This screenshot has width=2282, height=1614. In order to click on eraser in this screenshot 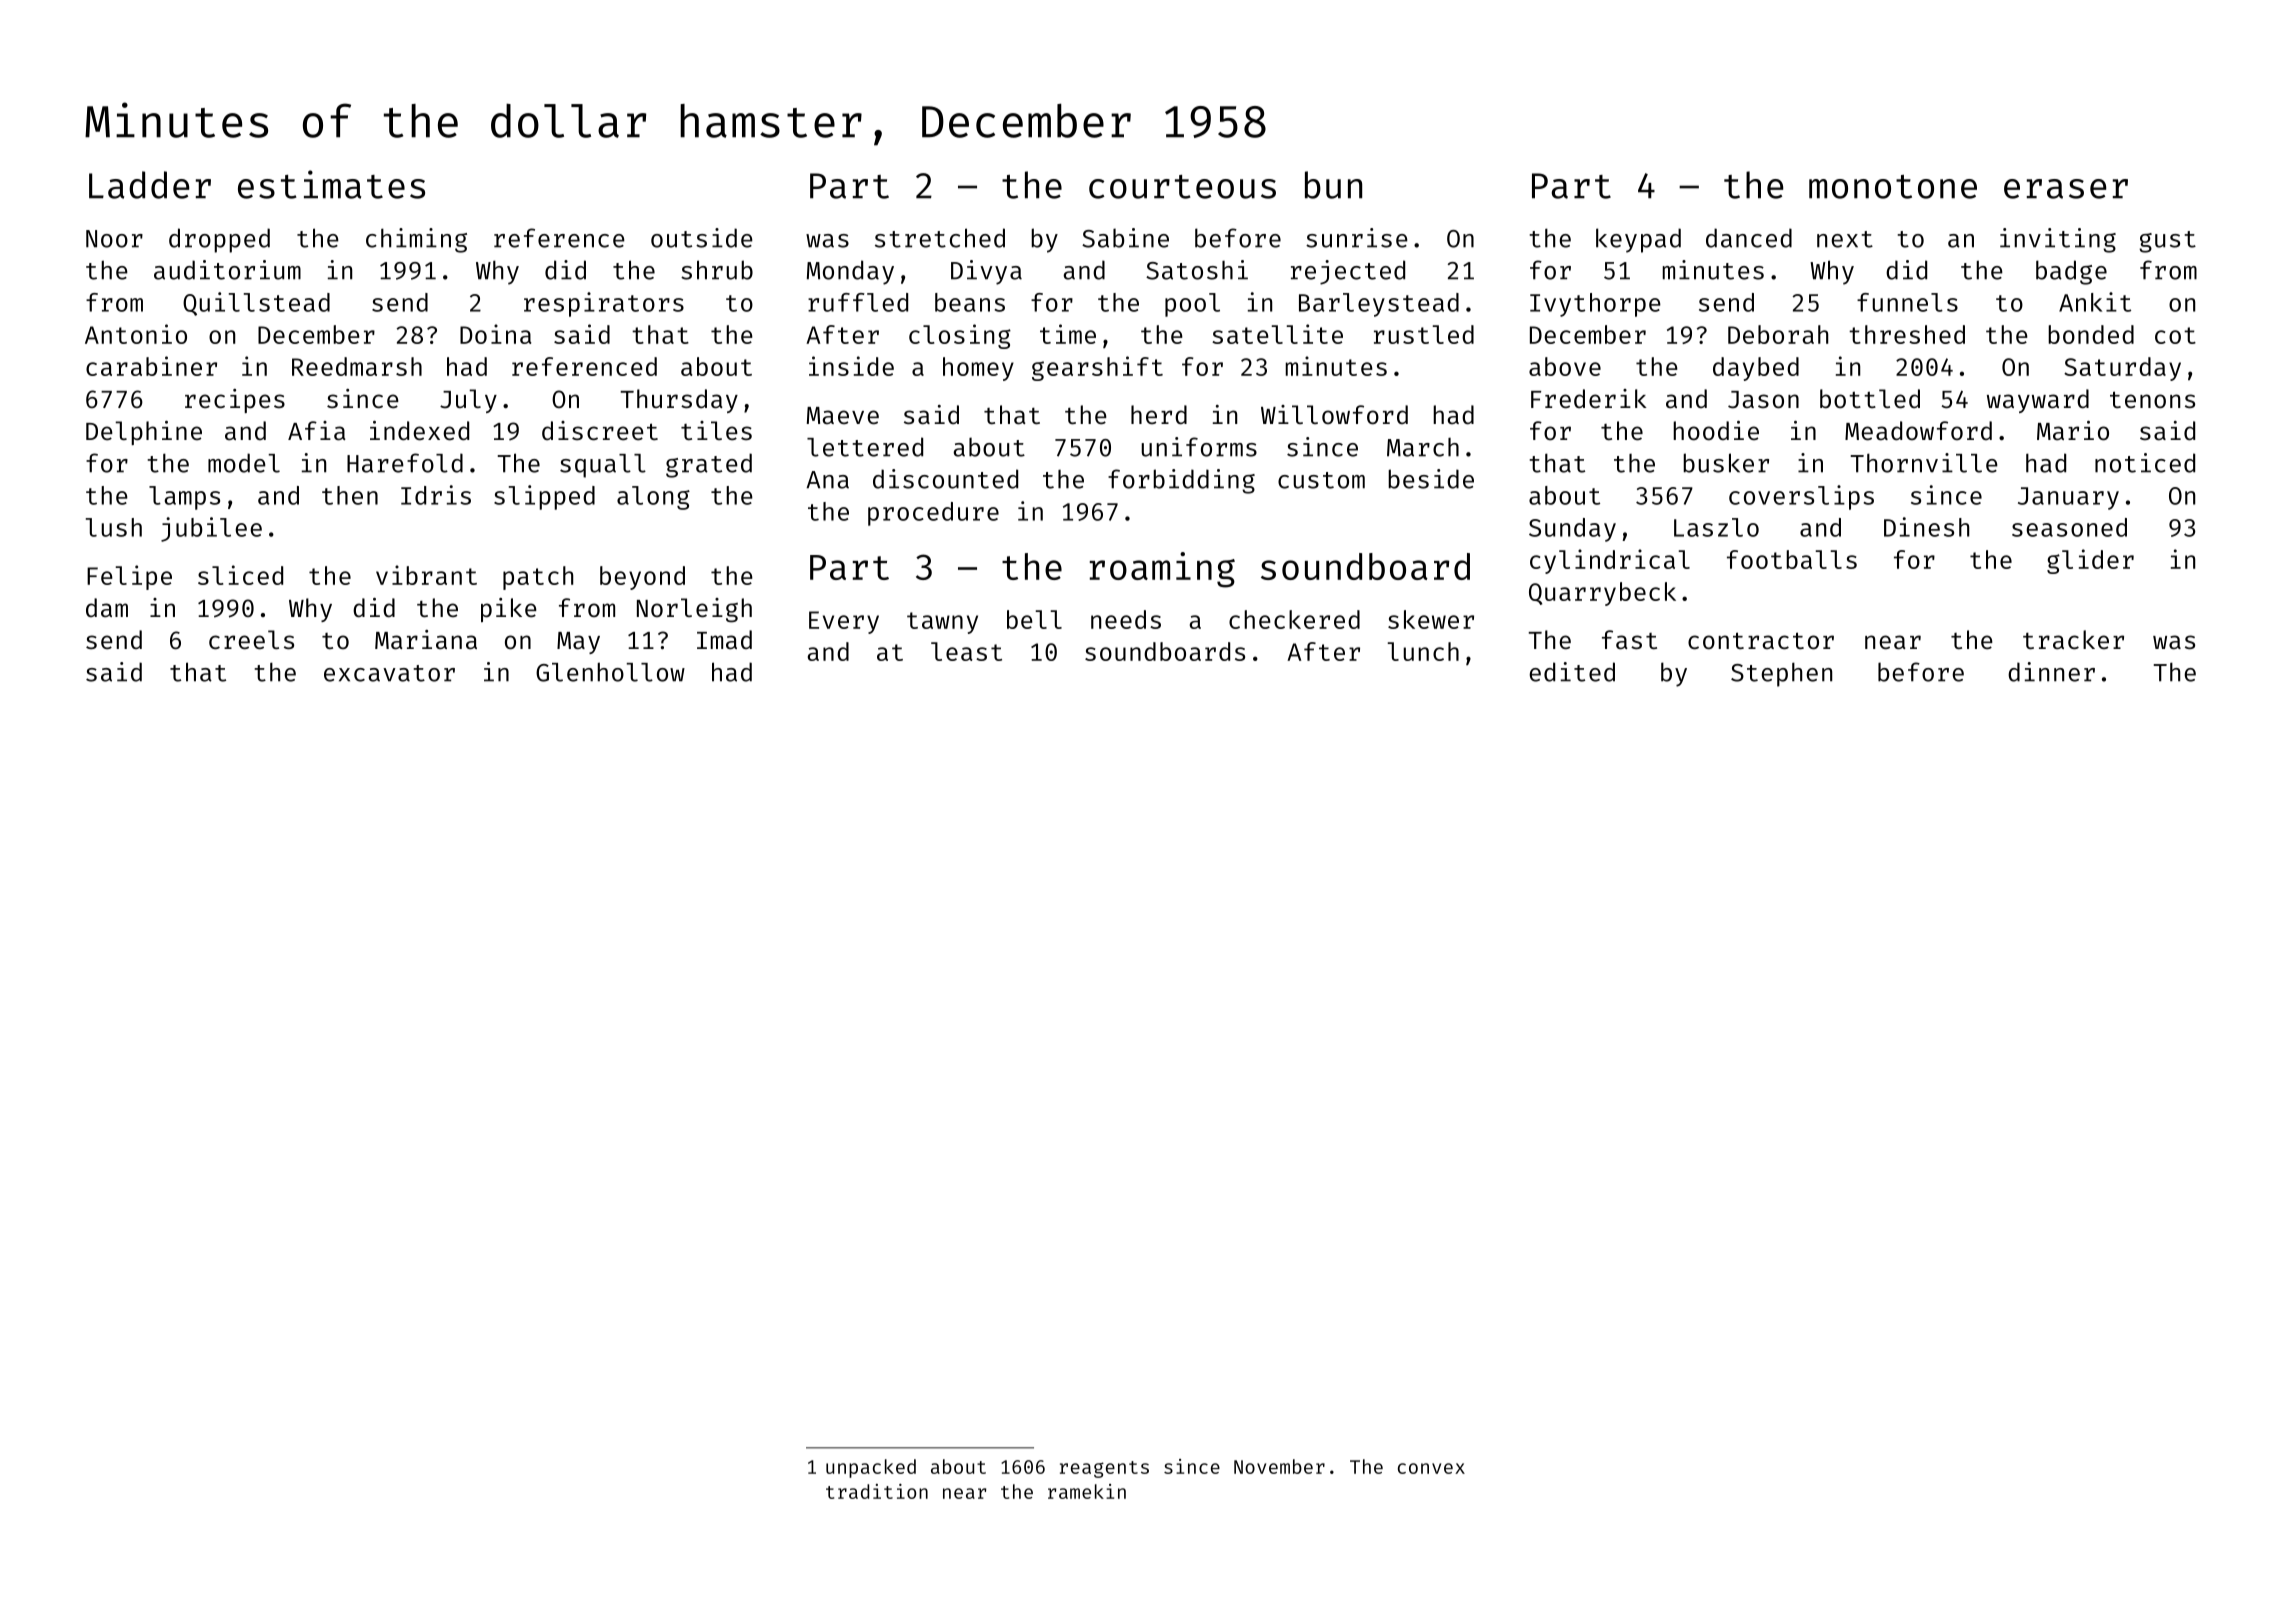, I will do `click(2066, 189)`.
